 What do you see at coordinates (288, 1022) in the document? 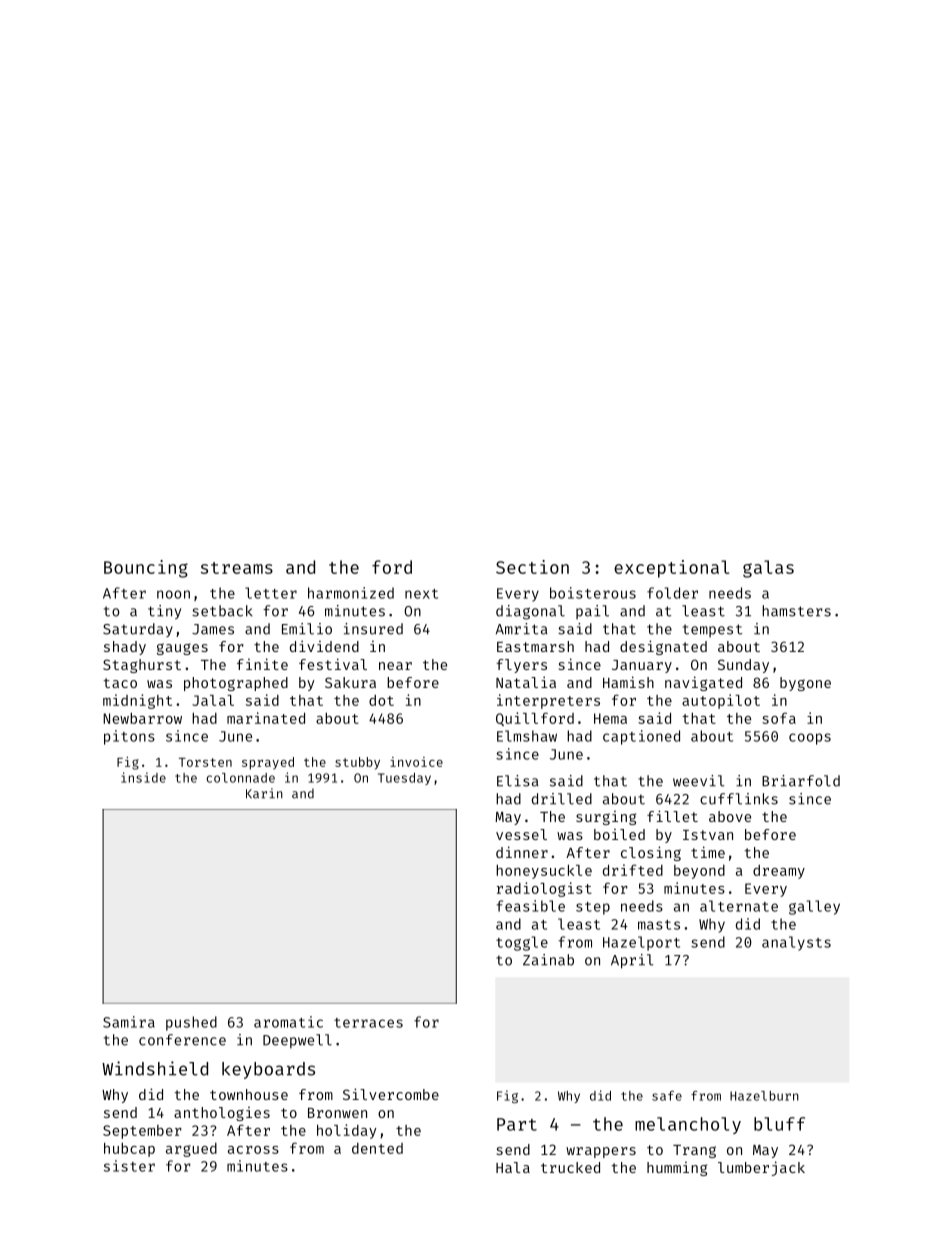
I see `aromatic` at bounding box center [288, 1022].
